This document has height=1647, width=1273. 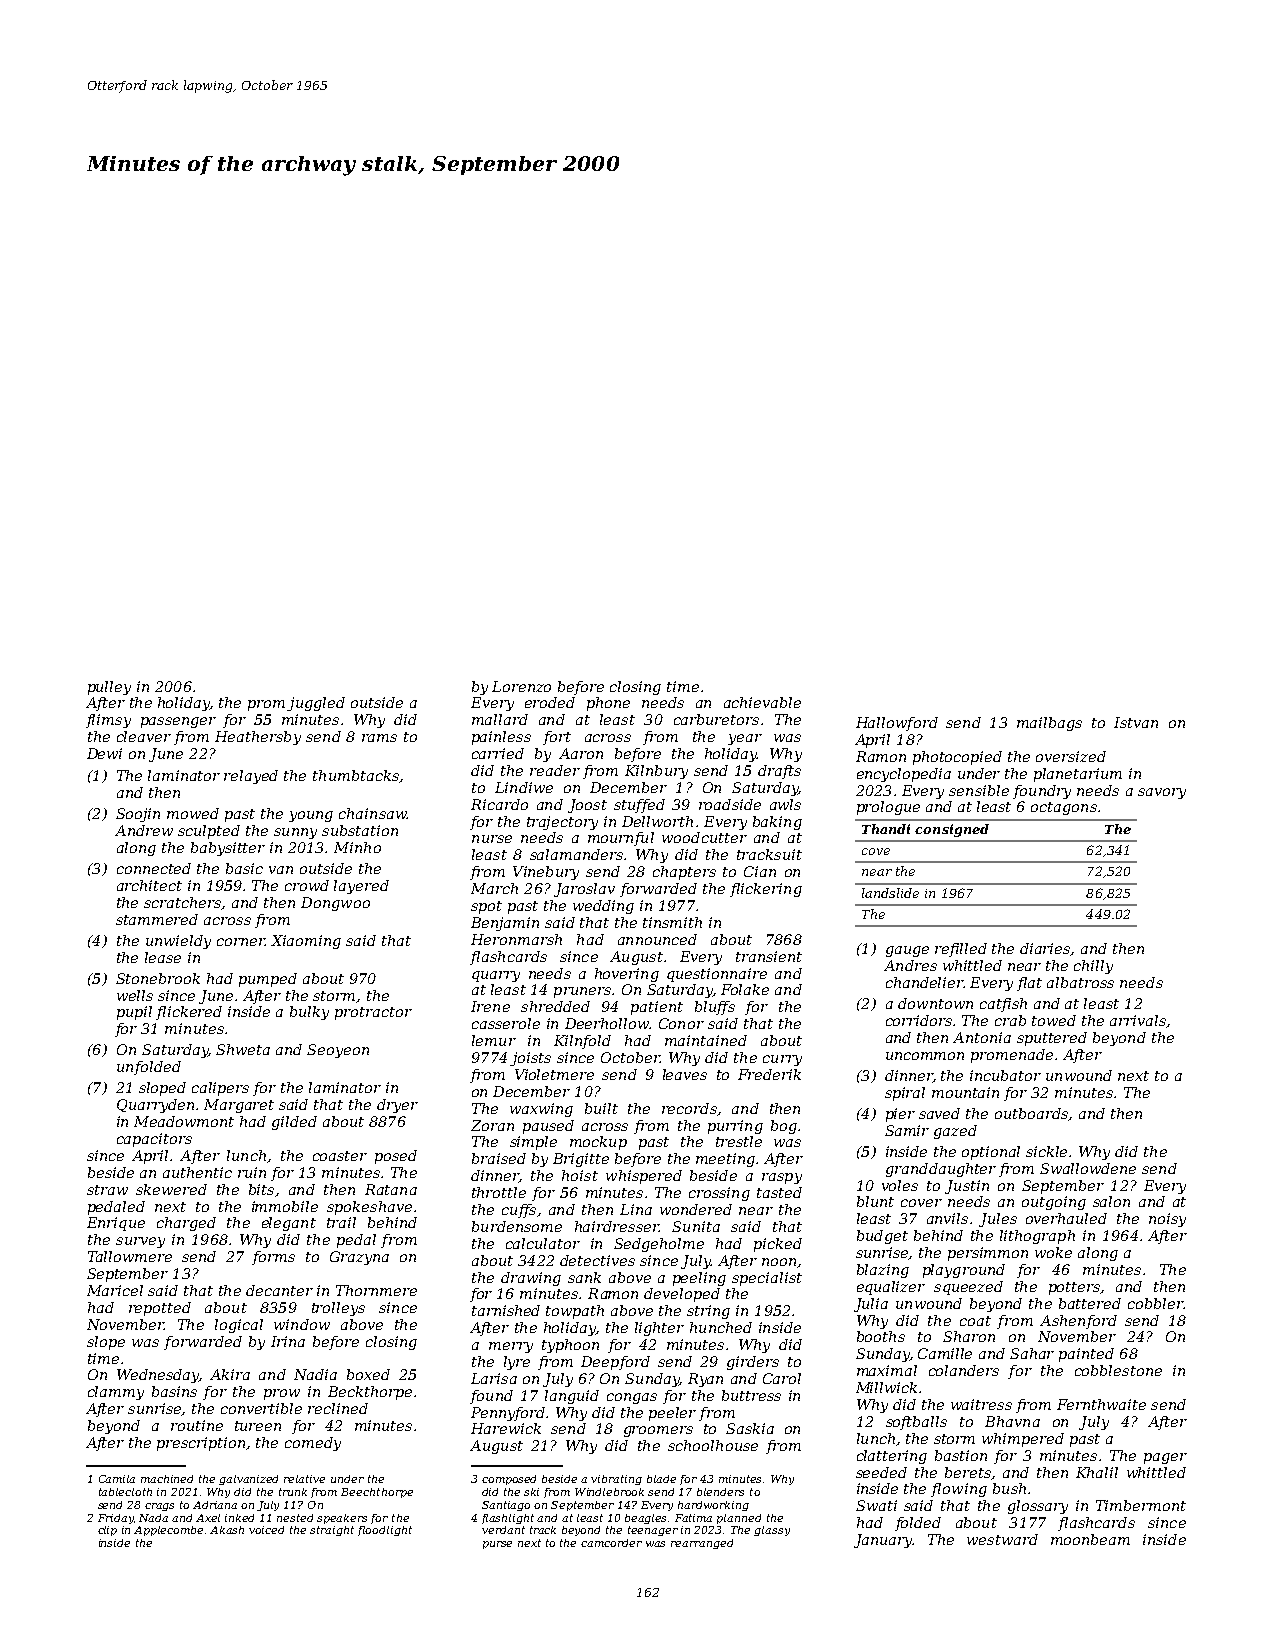 I want to click on straight, so click(x=332, y=1531).
